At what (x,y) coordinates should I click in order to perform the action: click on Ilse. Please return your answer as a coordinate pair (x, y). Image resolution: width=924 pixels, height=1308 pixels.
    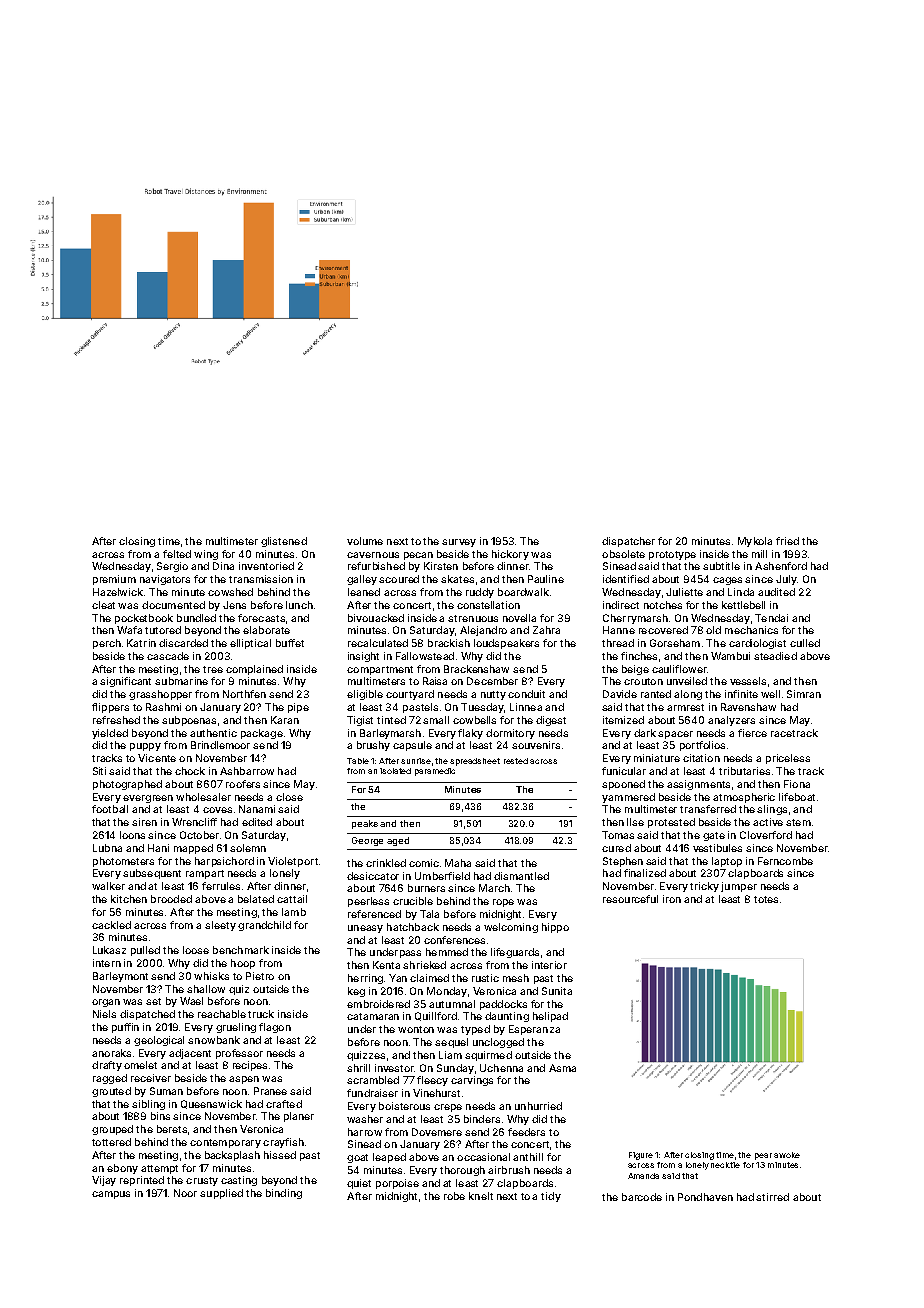
    Looking at the image, I should click on (635, 822).
